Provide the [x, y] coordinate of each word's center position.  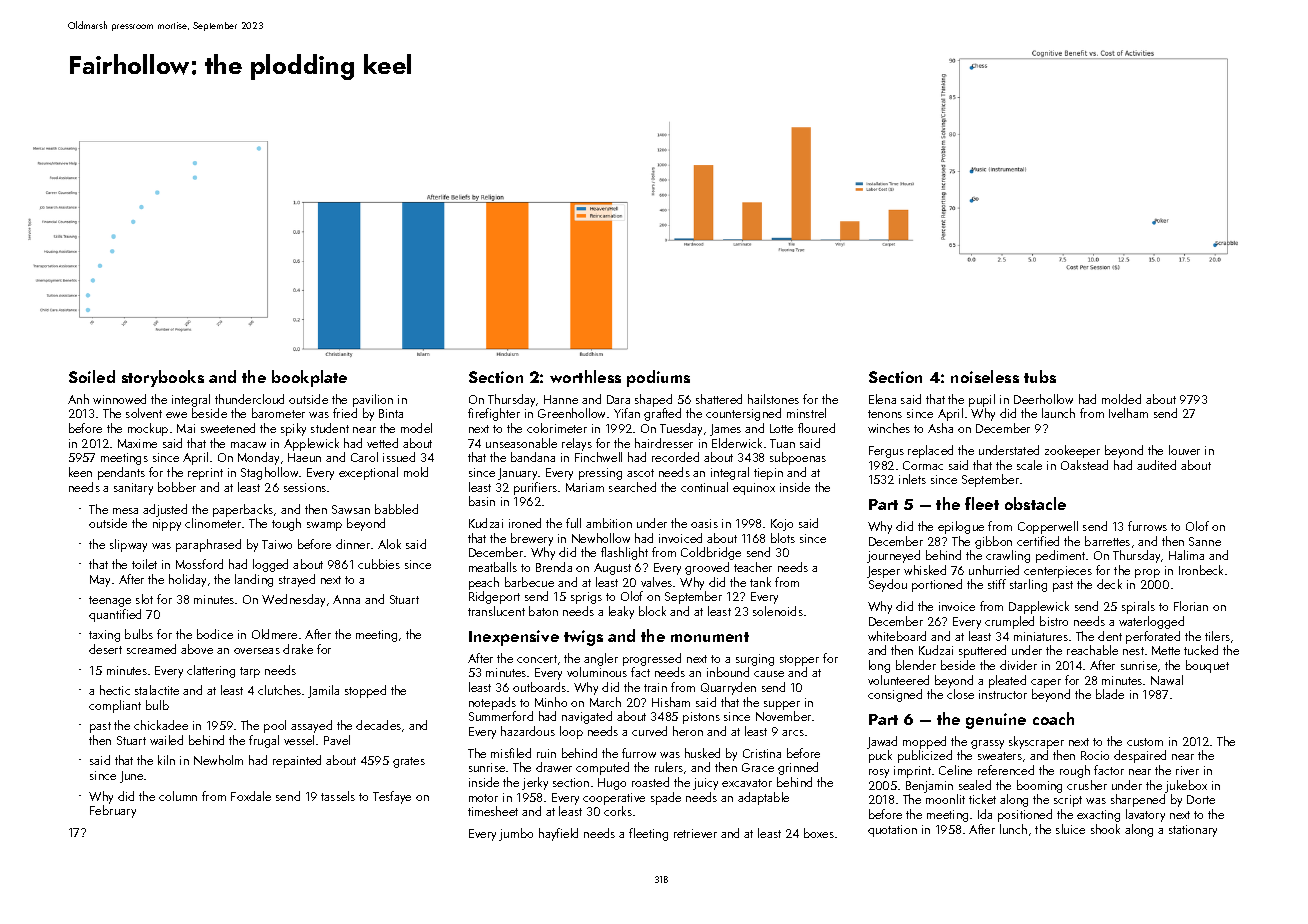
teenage [110, 601]
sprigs [586, 598]
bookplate [309, 378]
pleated [1007, 681]
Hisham [671, 702]
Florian [1191, 606]
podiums [658, 378]
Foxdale [251, 796]
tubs [1040, 376]
